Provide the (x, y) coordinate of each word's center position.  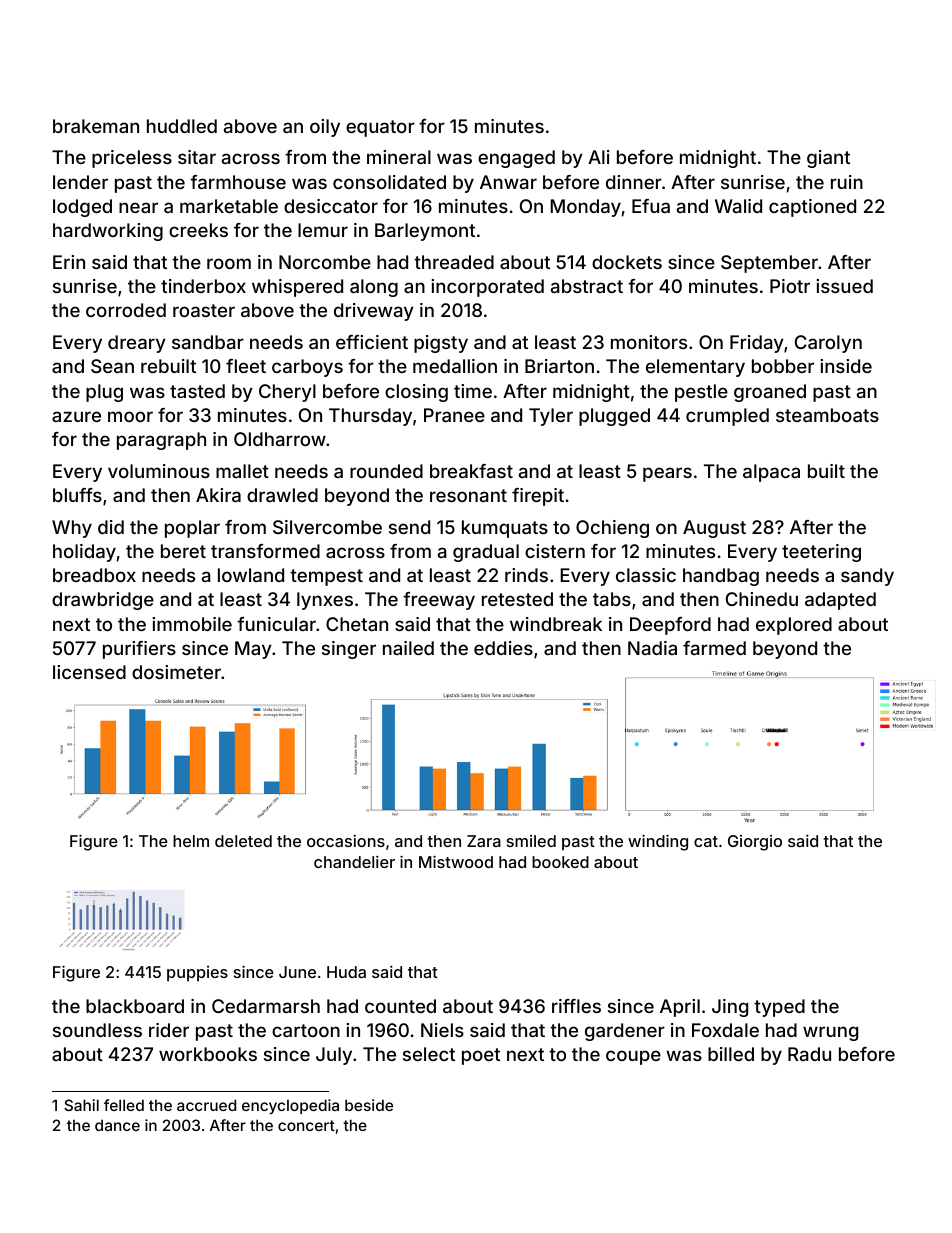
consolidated (389, 182)
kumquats (505, 529)
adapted (840, 601)
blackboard (135, 1006)
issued (844, 286)
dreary (137, 344)
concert (306, 1125)
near (138, 207)
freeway (439, 601)
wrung (830, 1033)
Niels (442, 1030)
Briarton (559, 366)
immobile (192, 624)
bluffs (77, 495)
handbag (721, 577)
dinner (634, 182)
